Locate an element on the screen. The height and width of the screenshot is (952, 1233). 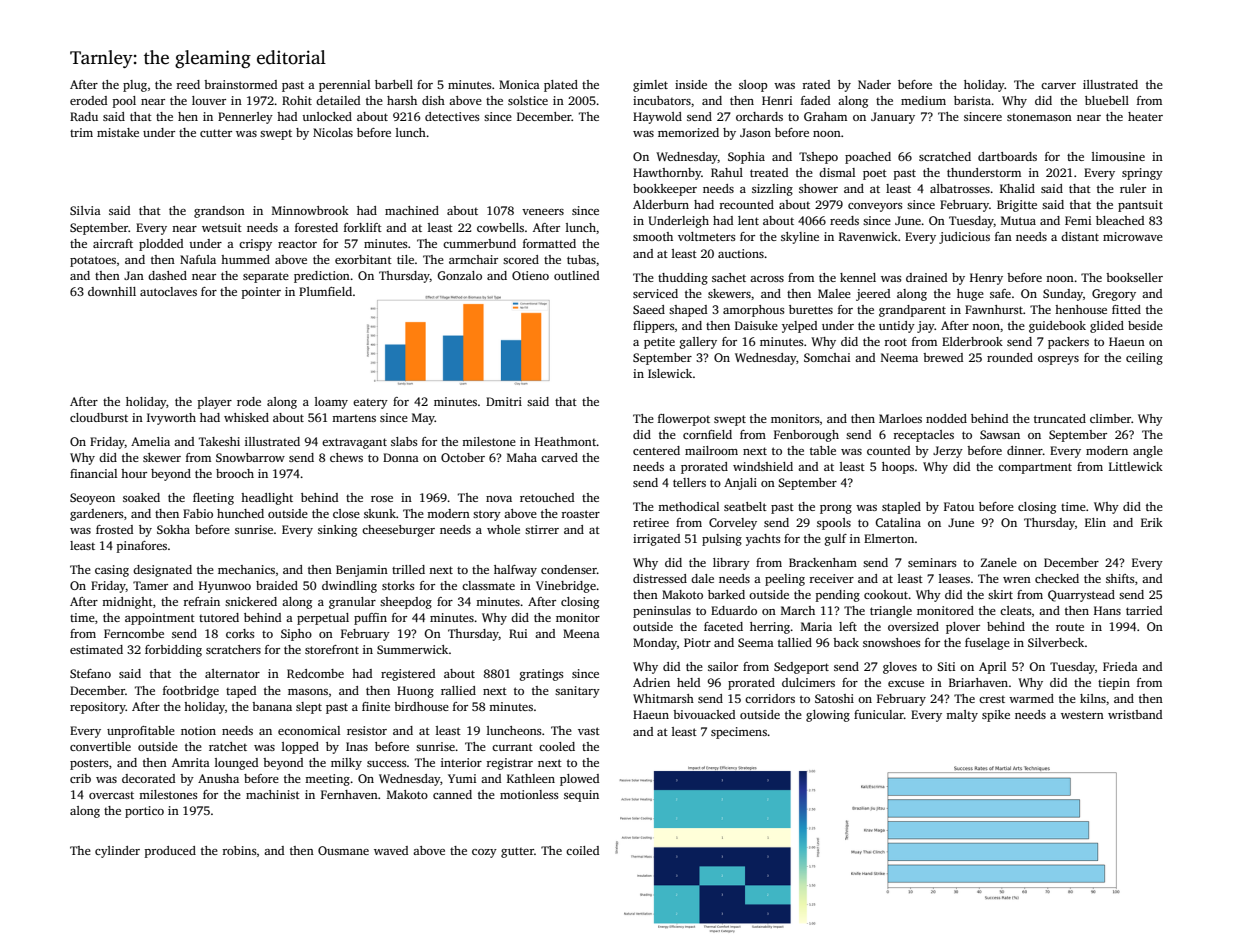
limousine is located at coordinates (1118, 156).
